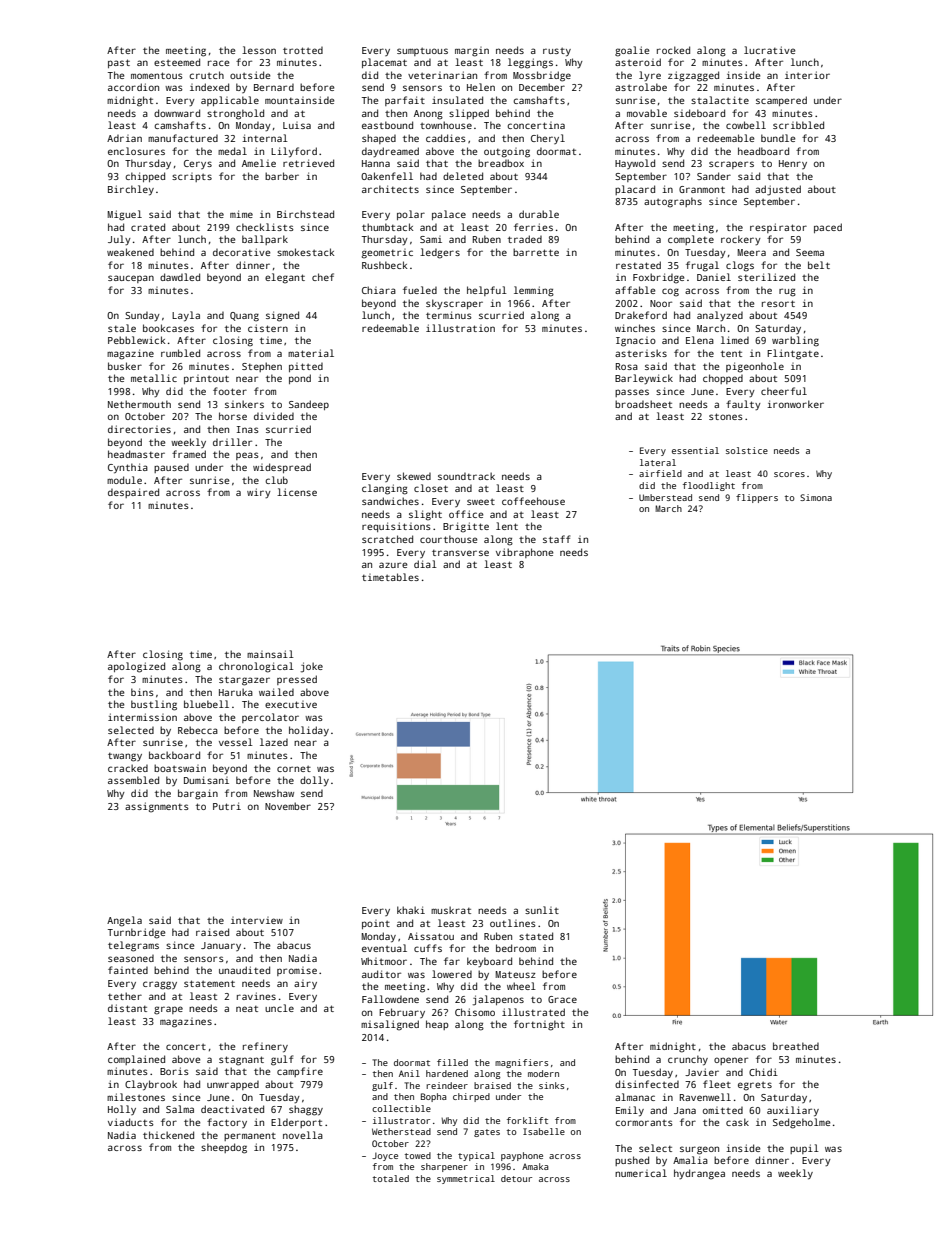  I want to click on breathed, so click(796, 1046).
